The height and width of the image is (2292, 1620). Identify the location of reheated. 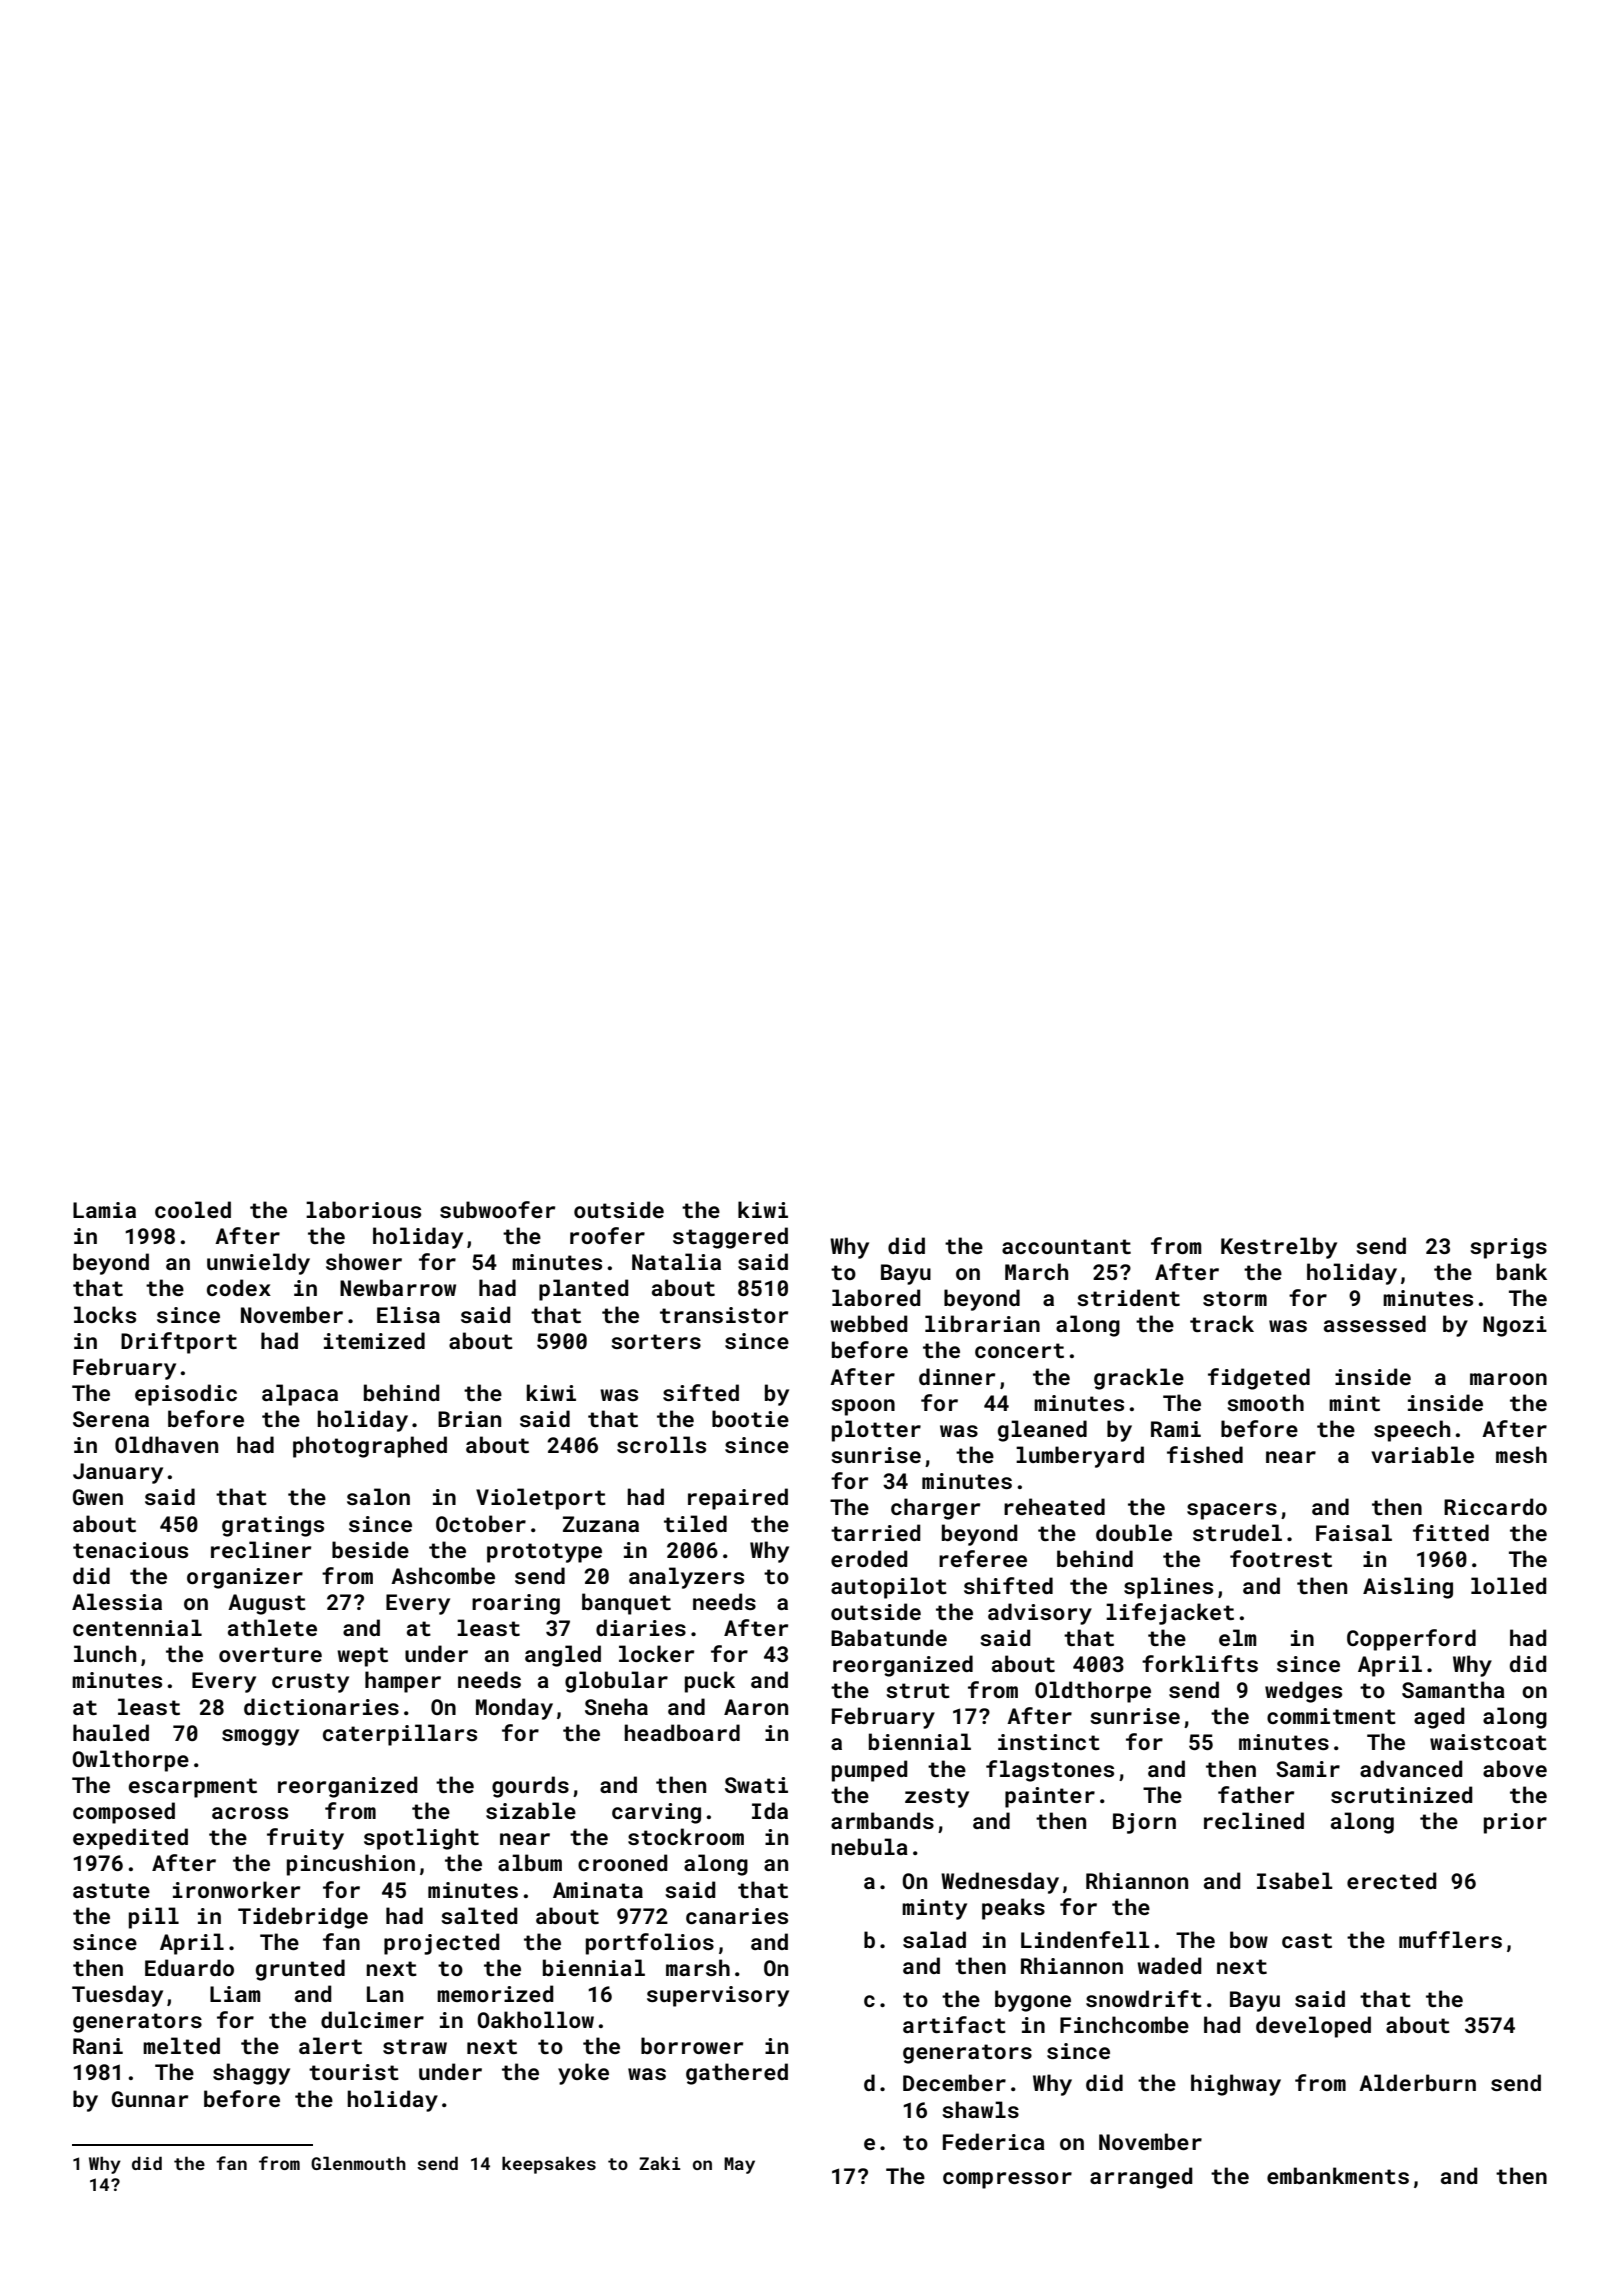
(1054, 1506).
